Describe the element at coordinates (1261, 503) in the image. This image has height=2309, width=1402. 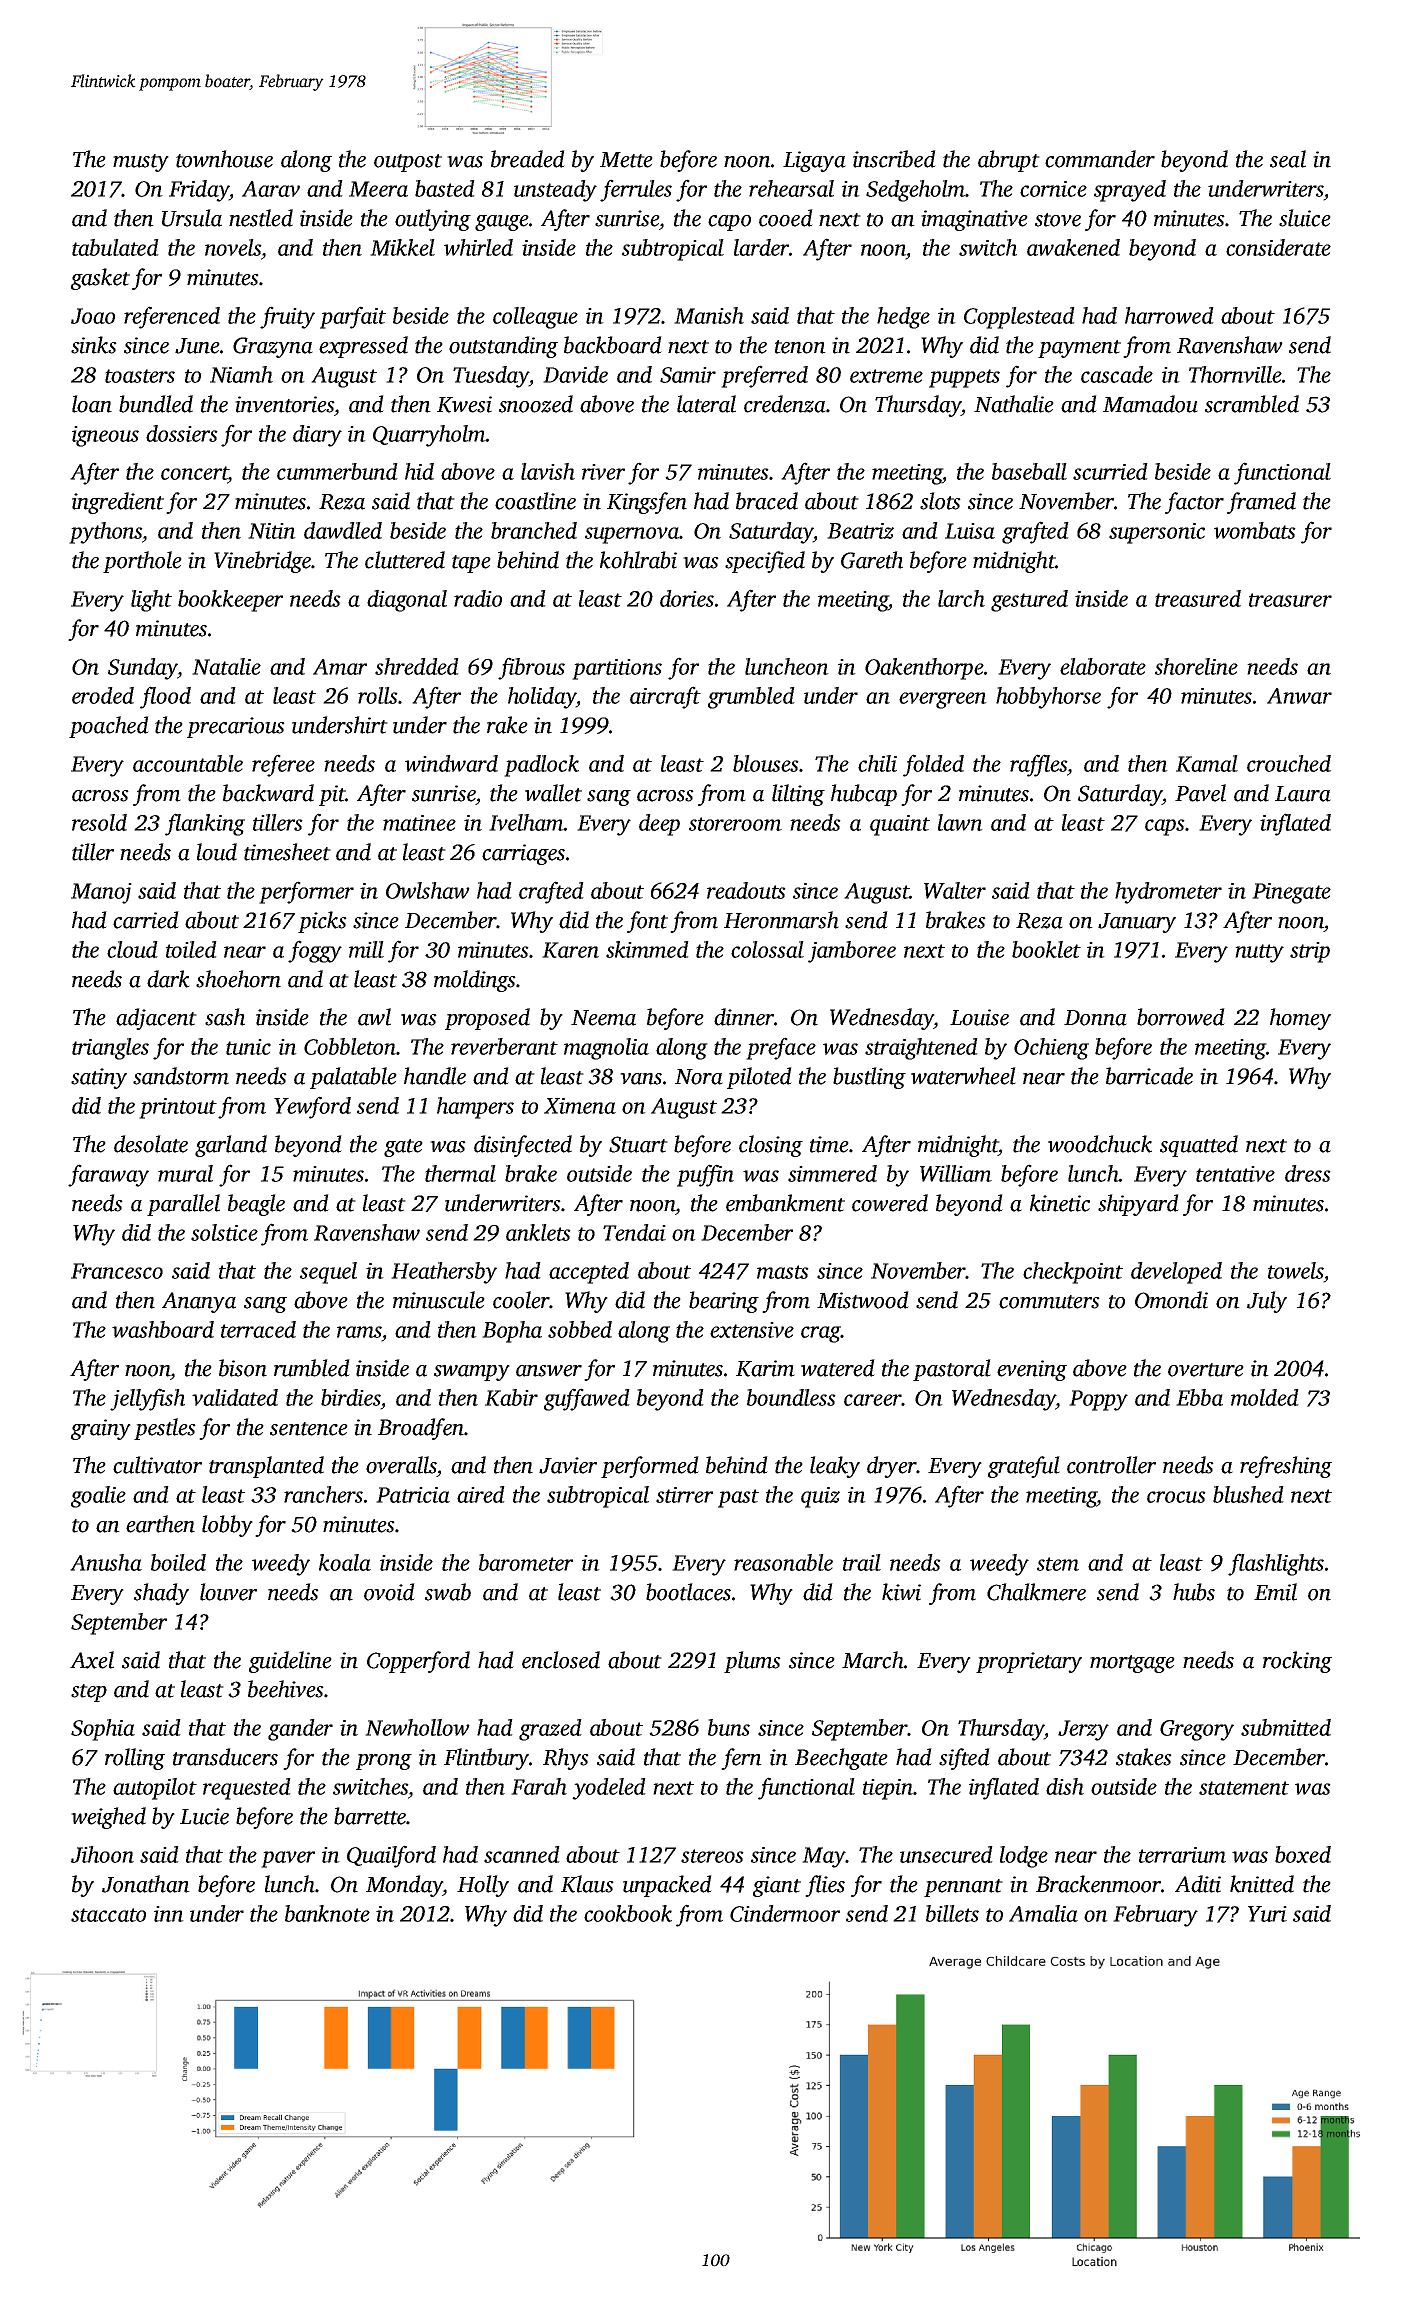
I see `framed` at that location.
